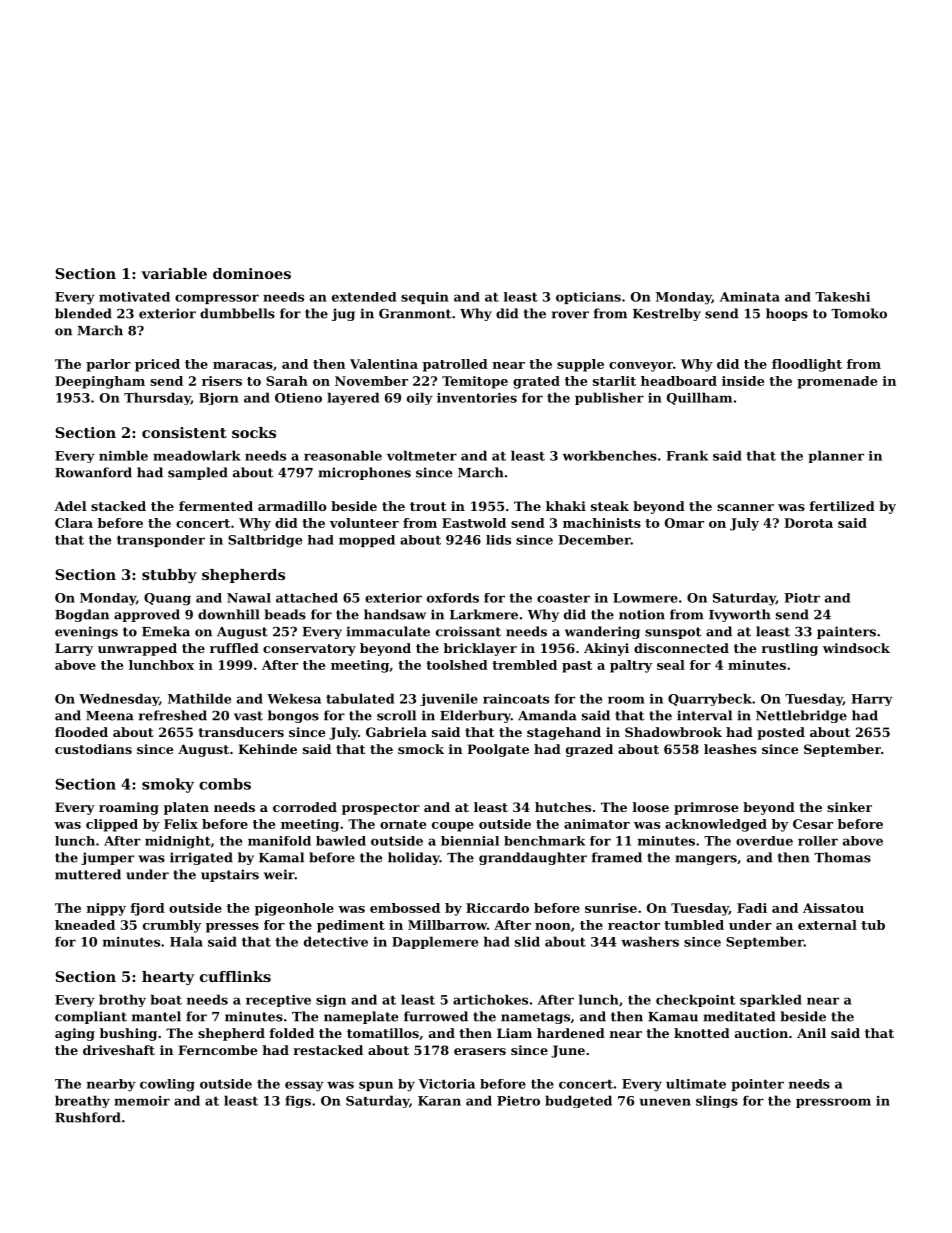 The height and width of the screenshot is (1233, 952). Describe the element at coordinates (93, 472) in the screenshot. I see `Rowanford` at that location.
